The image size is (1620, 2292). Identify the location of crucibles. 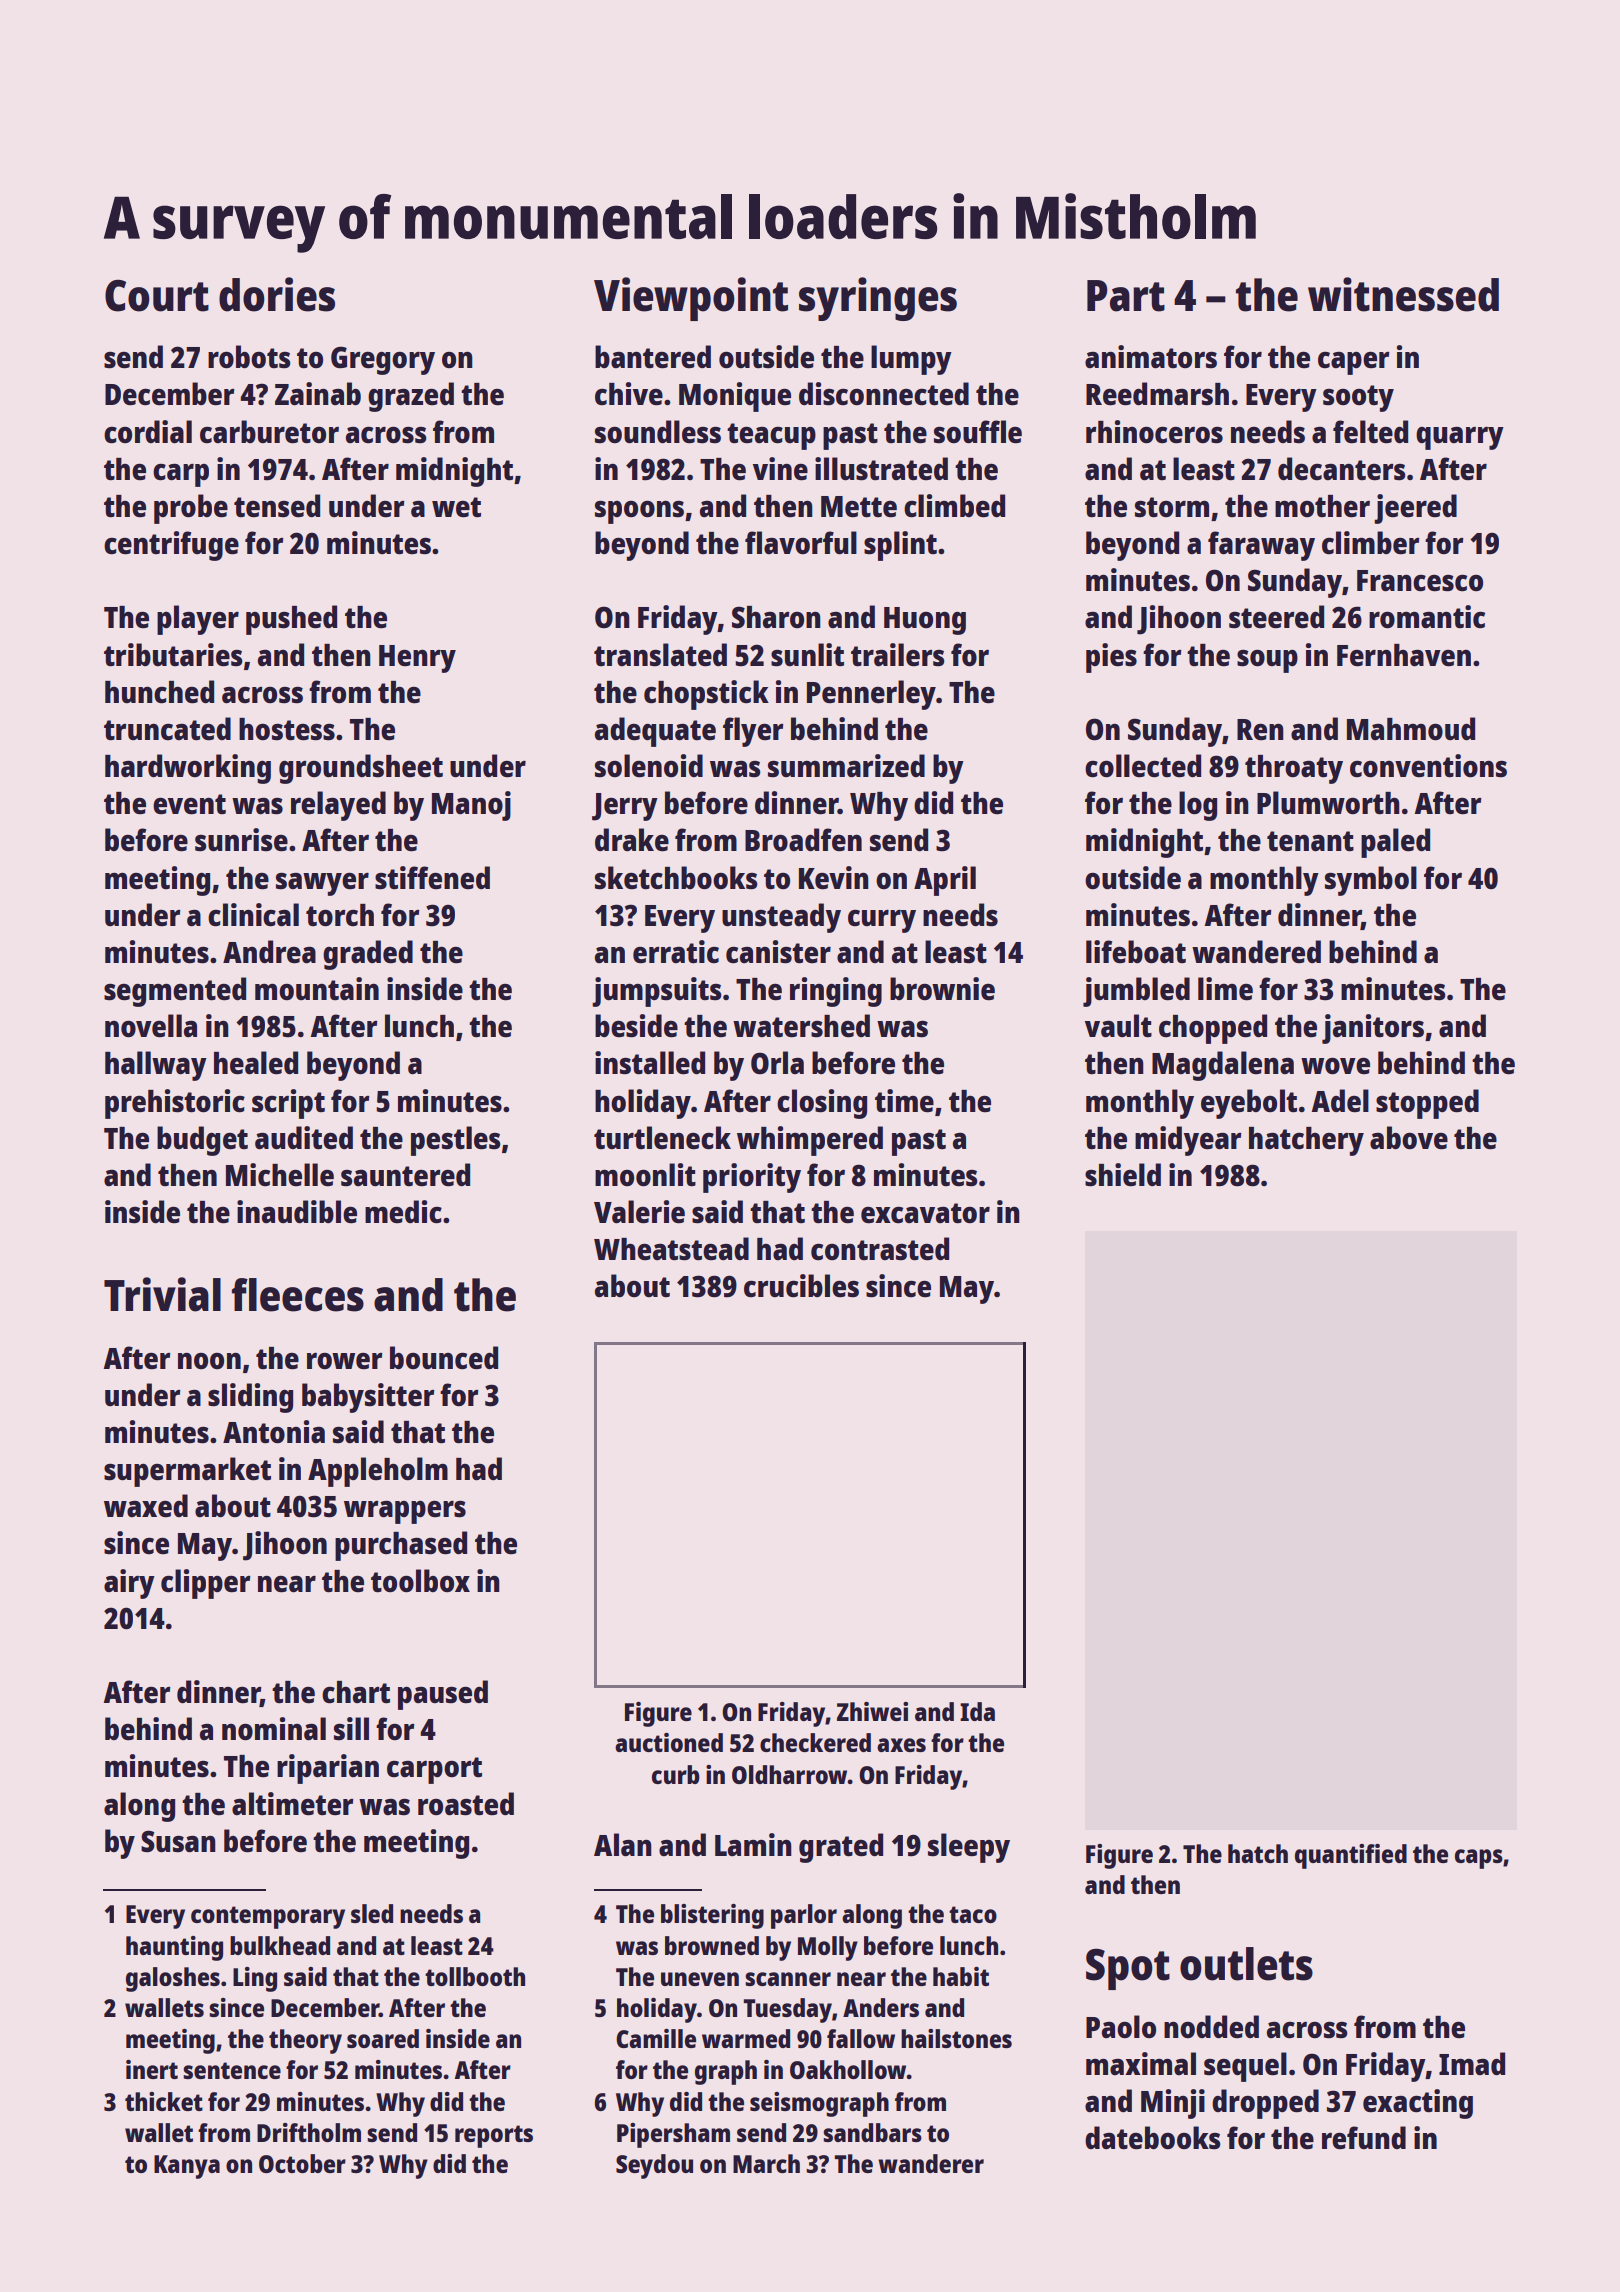
(801, 1286).
